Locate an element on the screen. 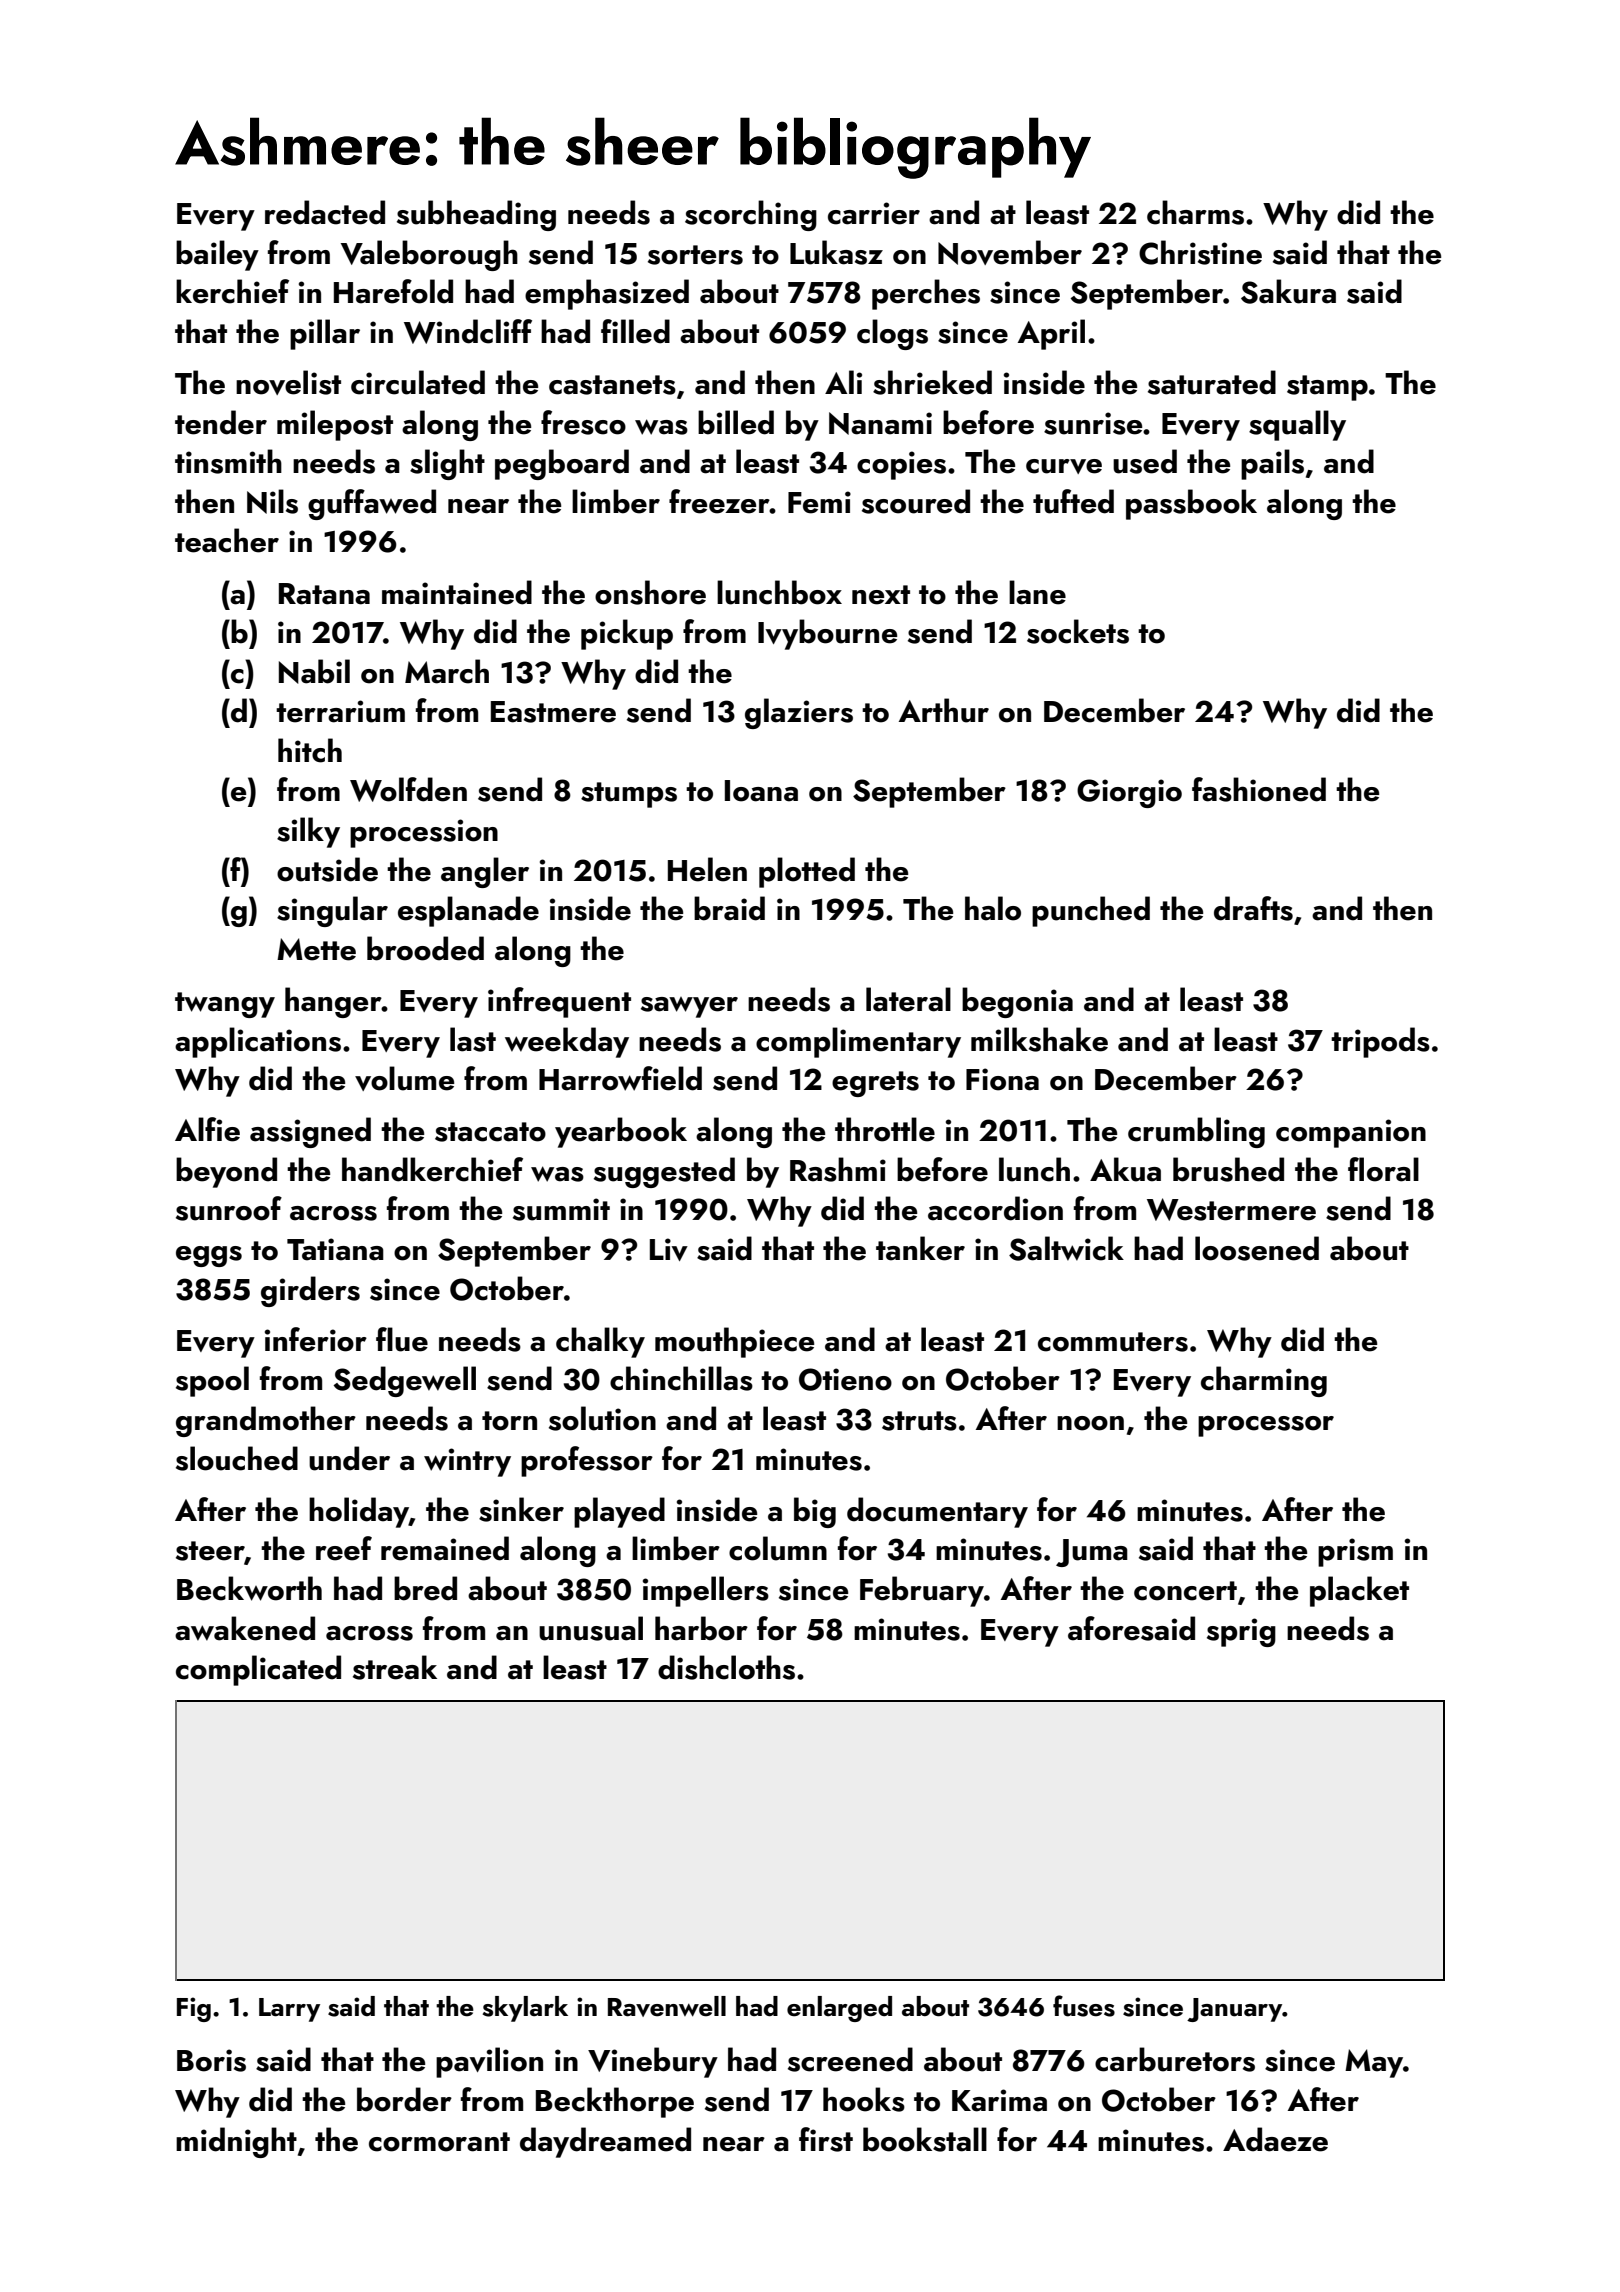 The height and width of the screenshot is (2292, 1620). processor is located at coordinates (1266, 1426).
